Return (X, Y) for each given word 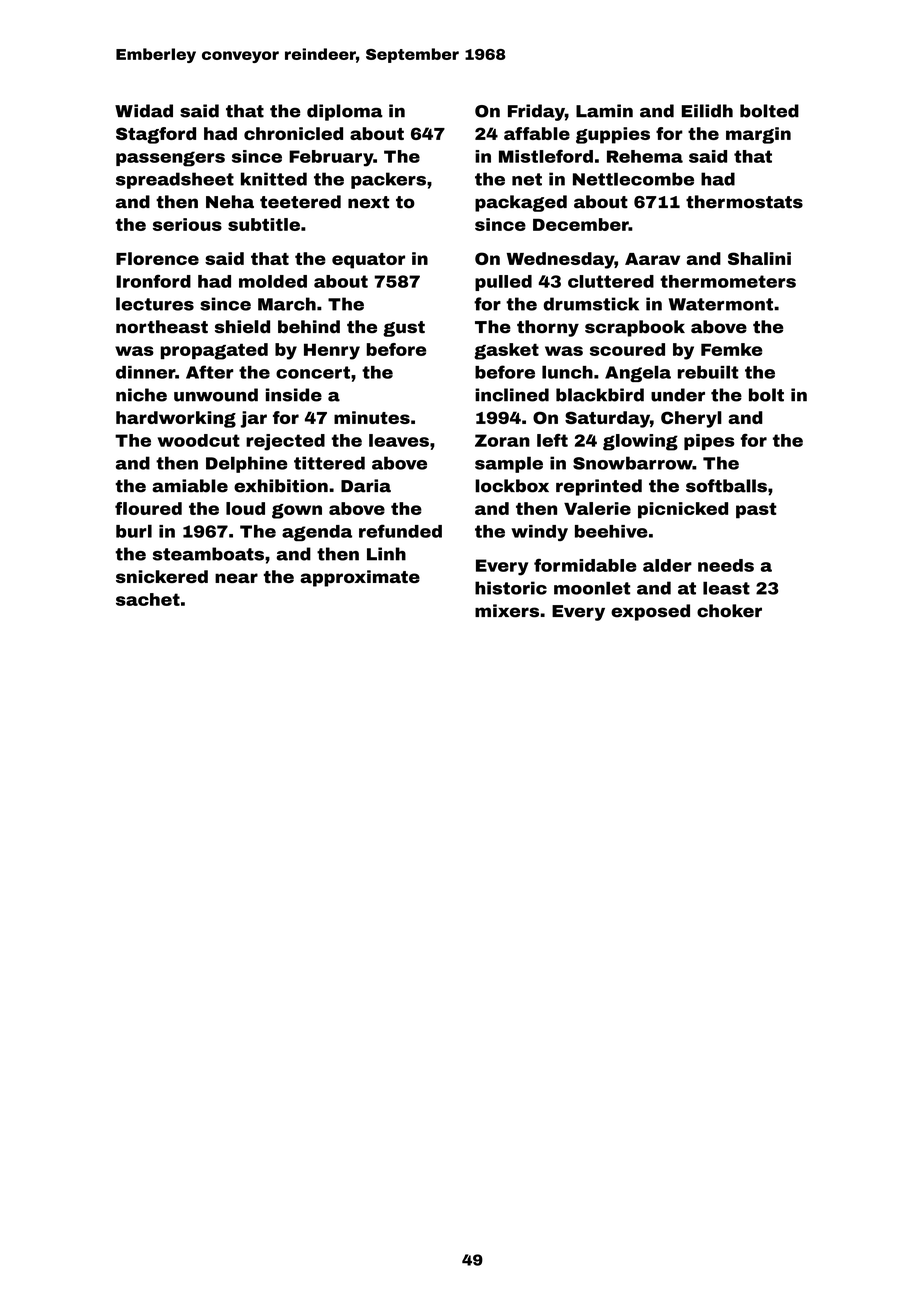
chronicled (293, 133)
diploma (345, 112)
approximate (360, 578)
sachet (148, 599)
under (678, 395)
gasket (506, 351)
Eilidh (707, 111)
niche (141, 395)
